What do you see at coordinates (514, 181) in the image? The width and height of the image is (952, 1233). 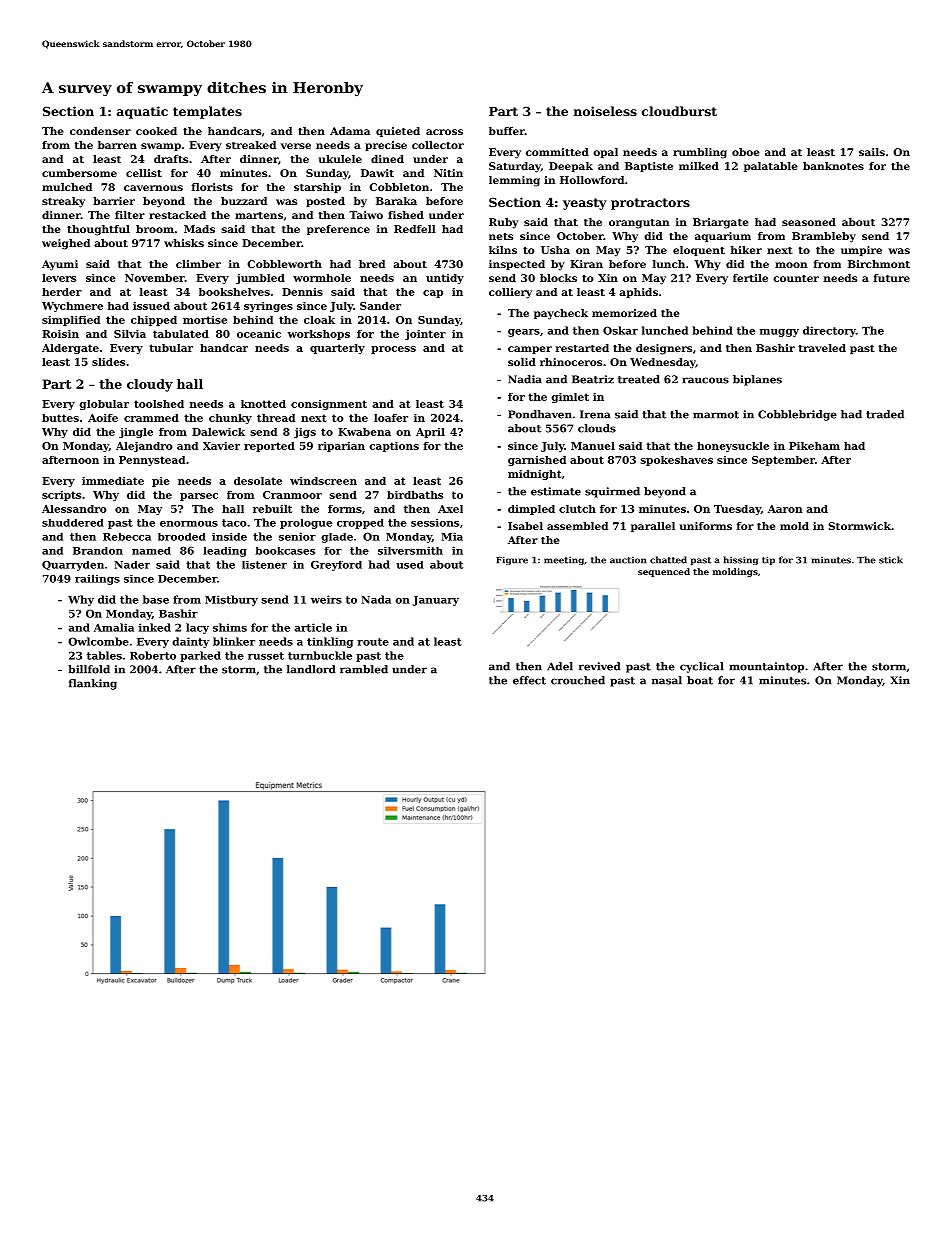 I see `lemming` at bounding box center [514, 181].
